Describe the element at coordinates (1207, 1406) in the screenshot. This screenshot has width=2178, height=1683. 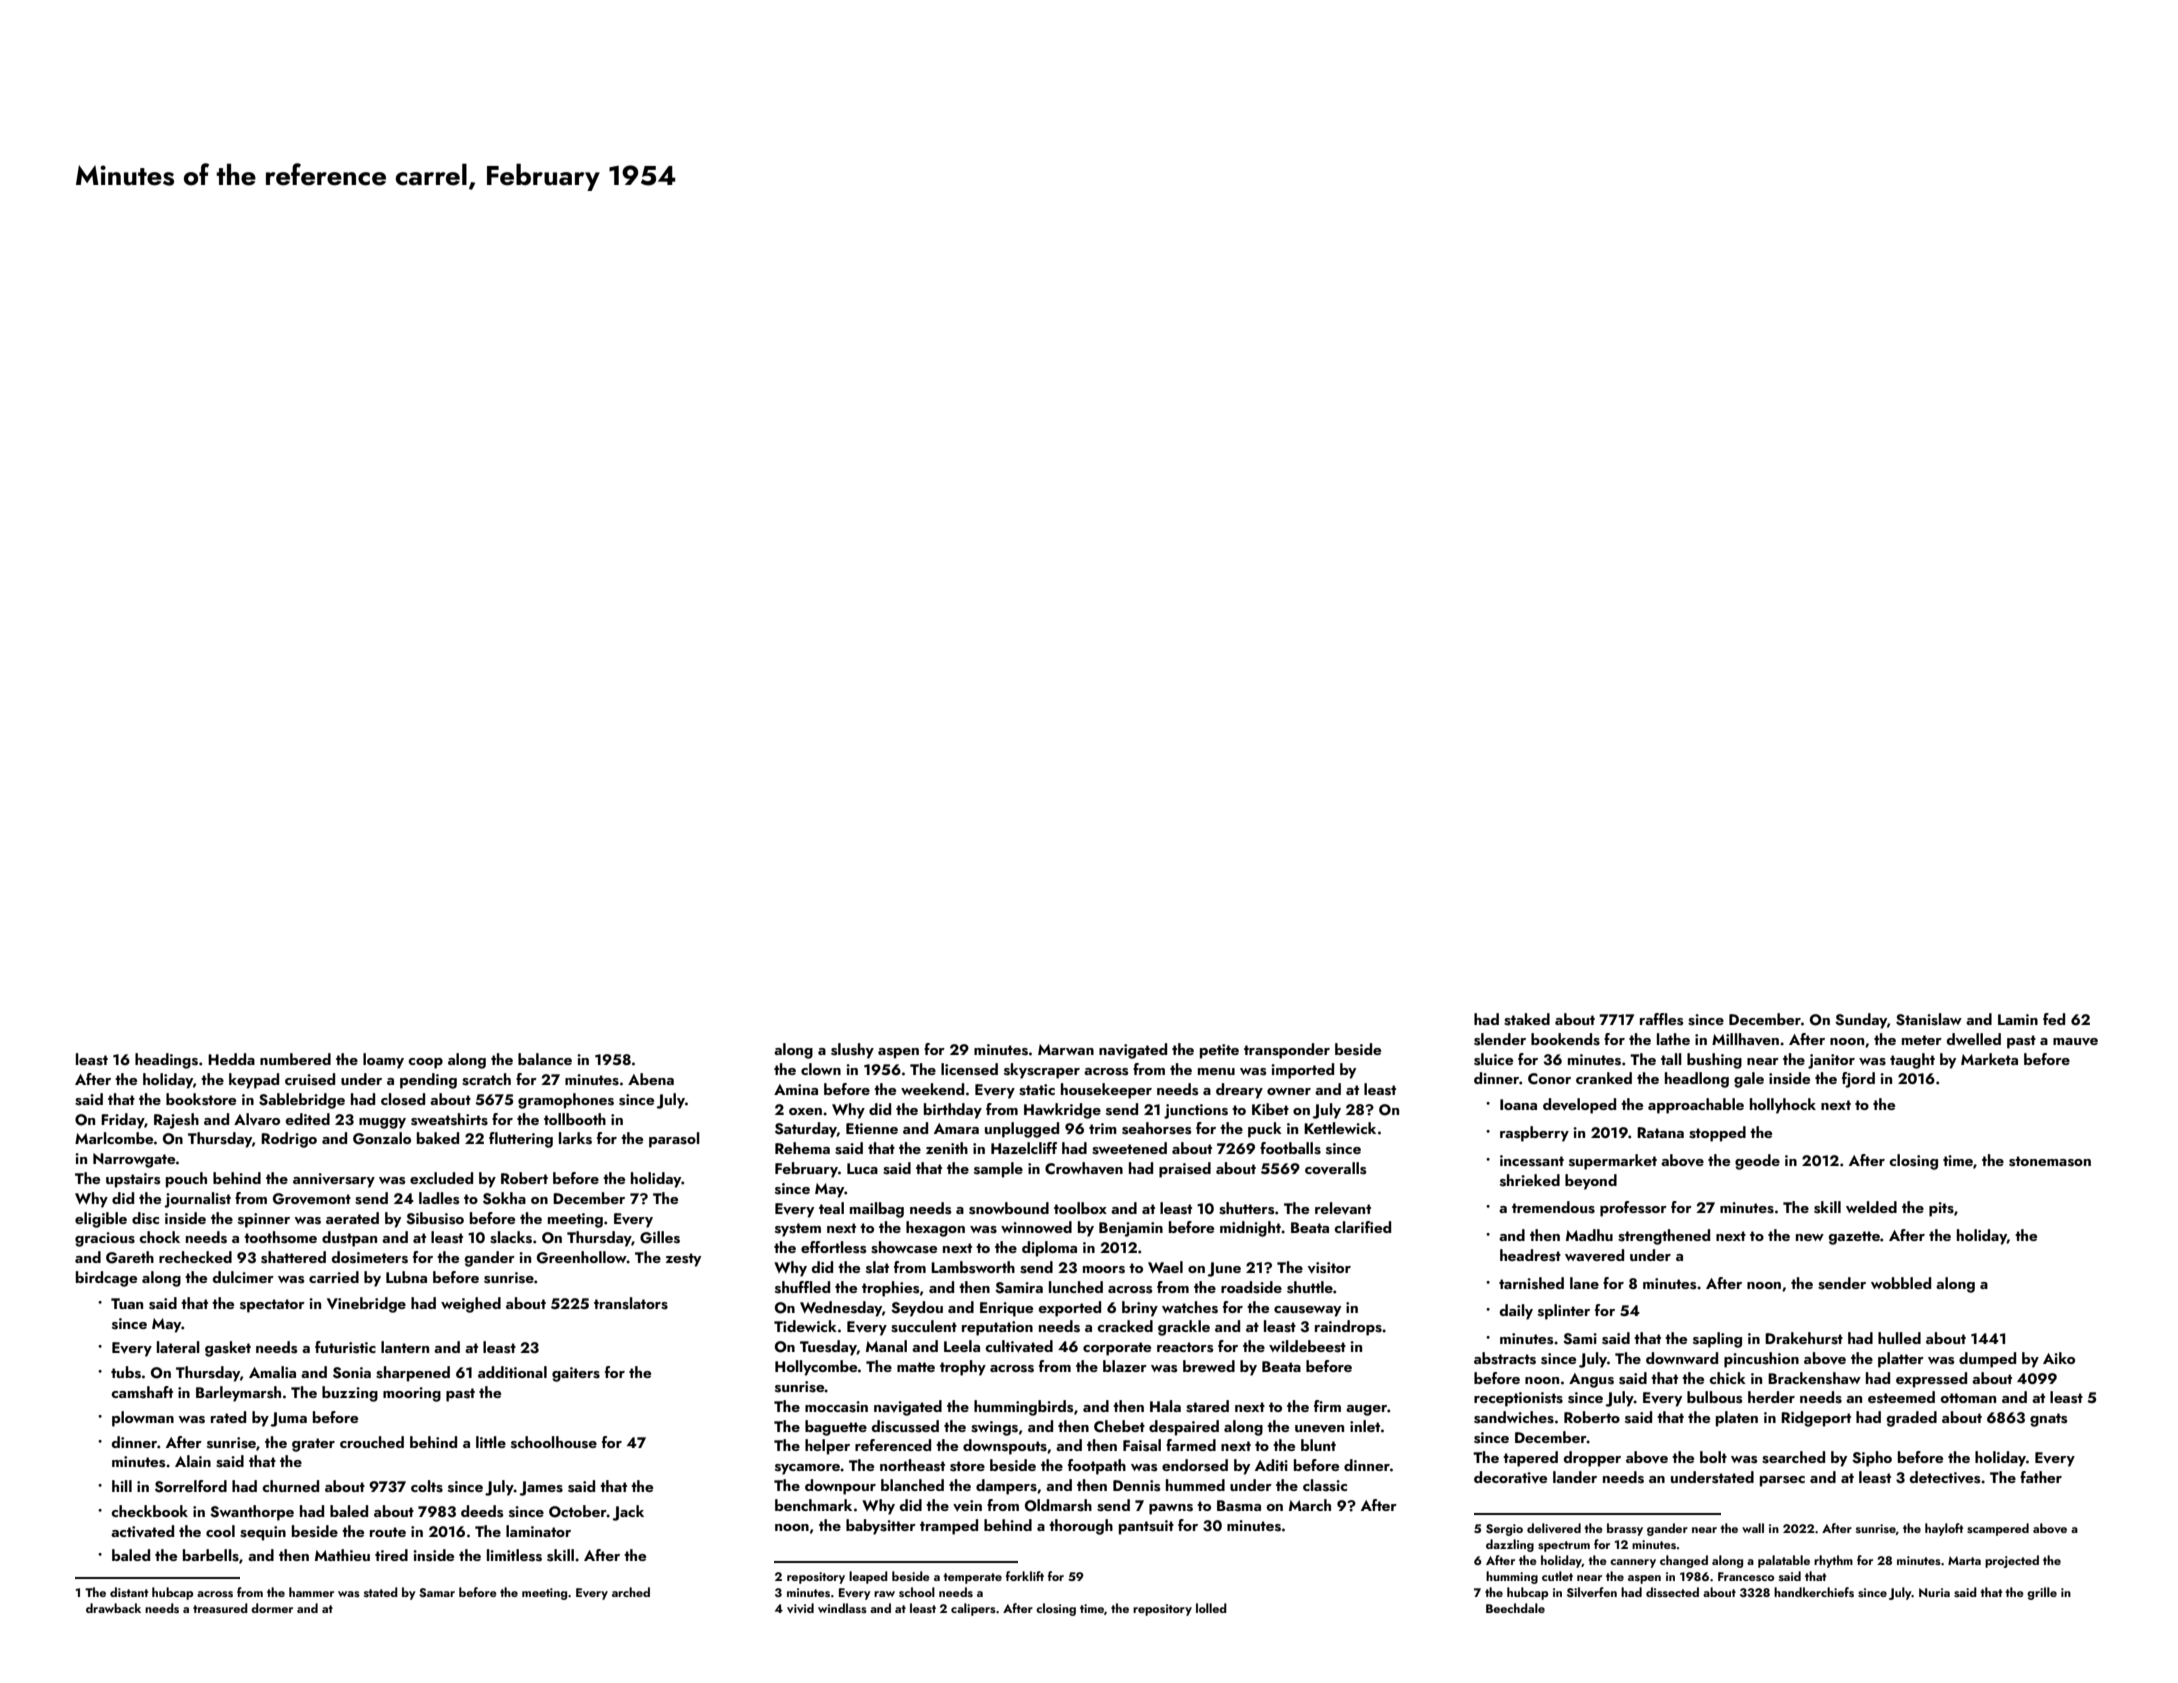
I see `stared` at that location.
